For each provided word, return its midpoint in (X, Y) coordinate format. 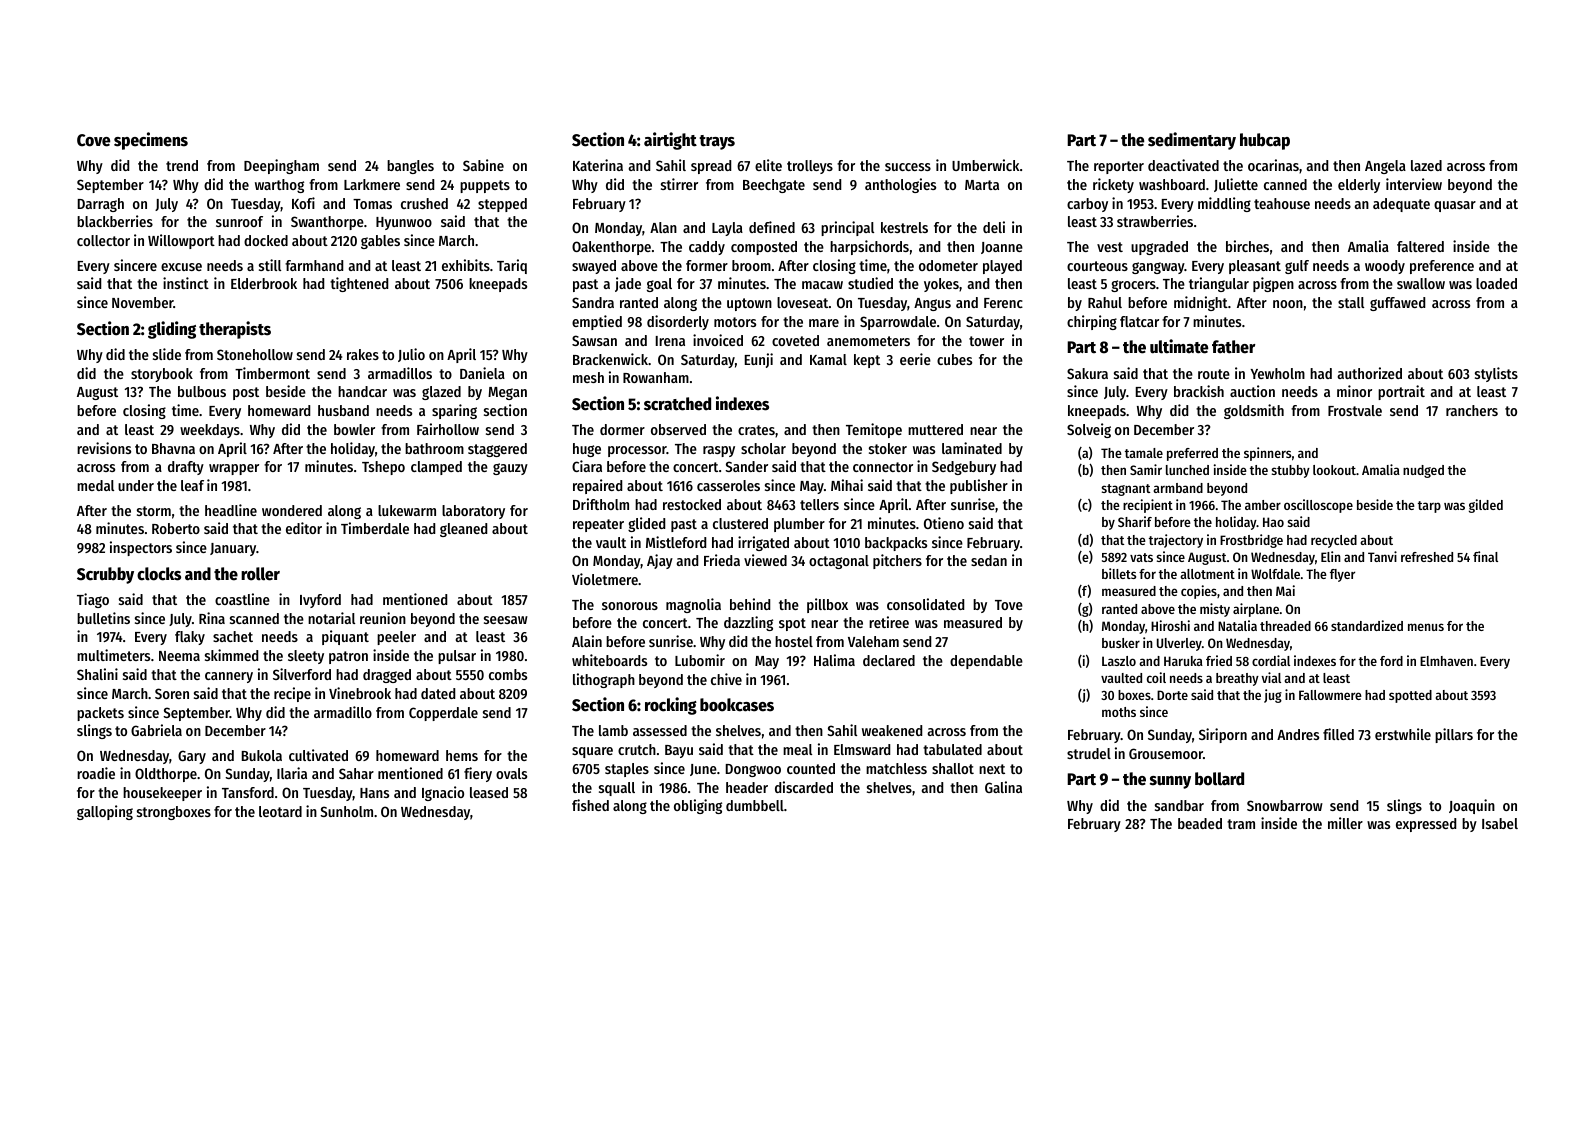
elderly (1359, 186)
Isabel (1500, 823)
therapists (235, 330)
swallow (1421, 283)
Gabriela (156, 730)
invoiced (718, 340)
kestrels (904, 227)
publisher (979, 486)
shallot (953, 768)
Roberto (176, 528)
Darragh (101, 205)
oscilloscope (1318, 506)
